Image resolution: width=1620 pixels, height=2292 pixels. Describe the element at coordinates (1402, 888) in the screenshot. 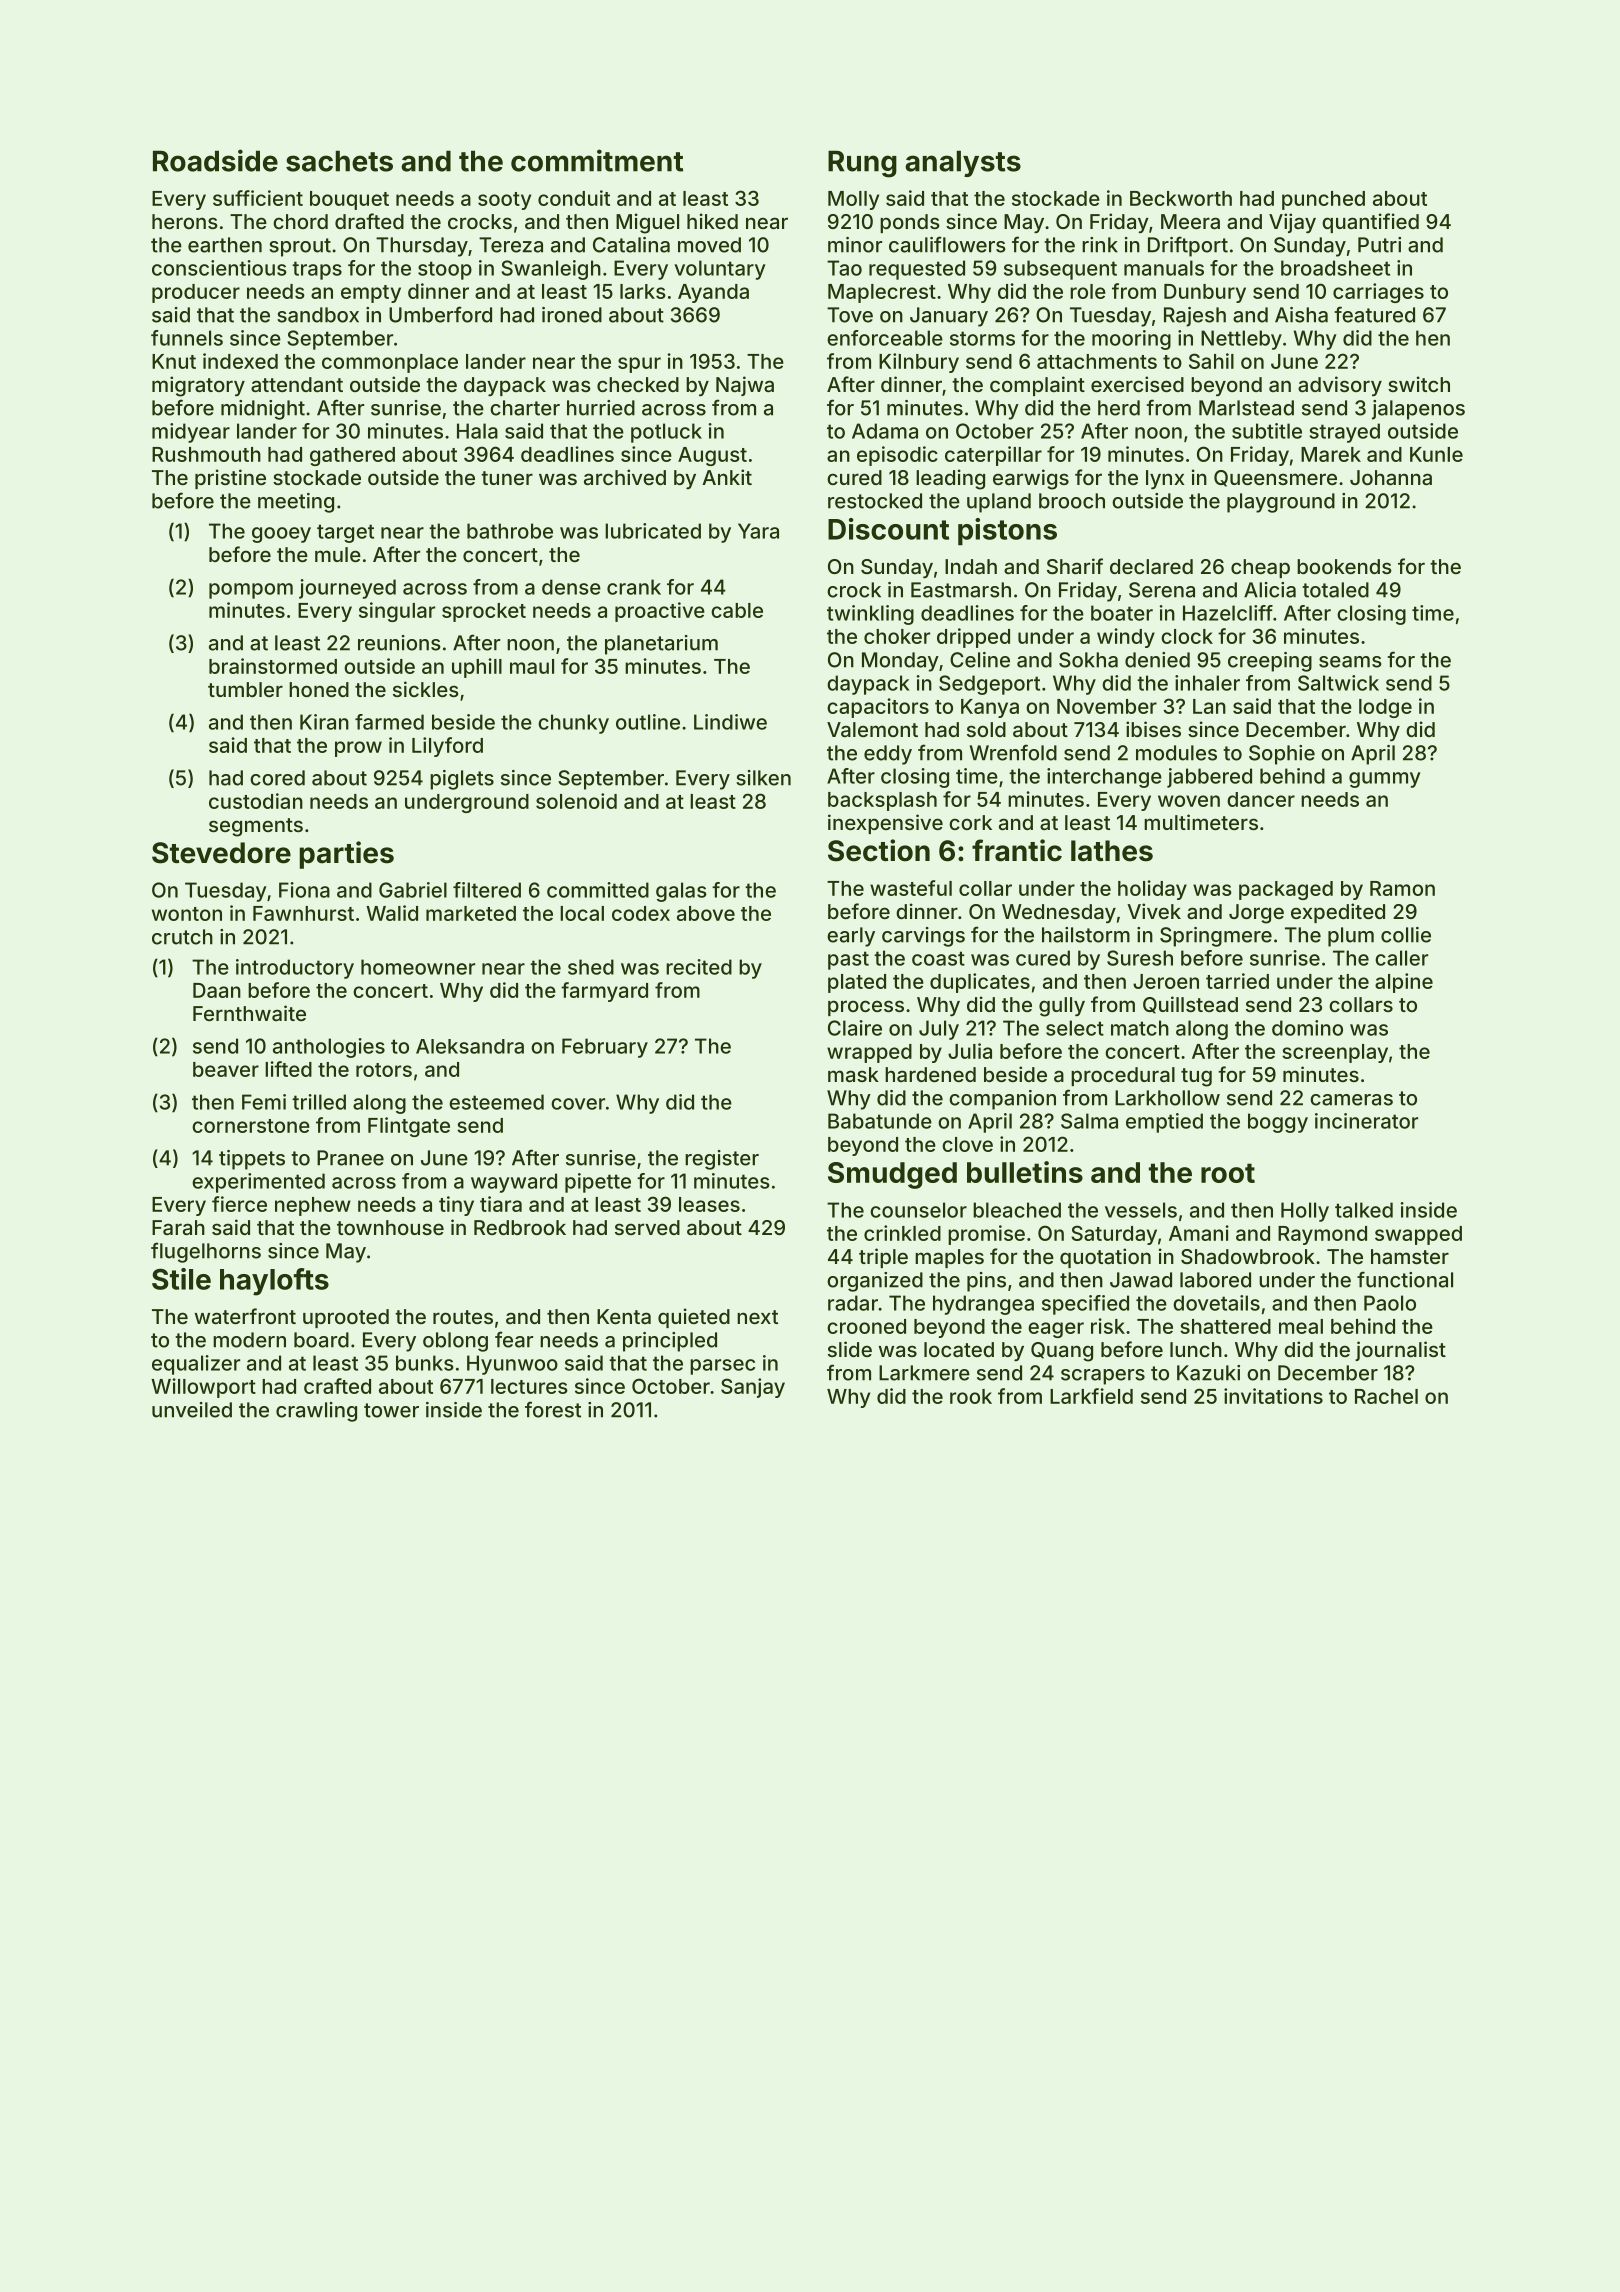

I see `Ramon` at that location.
